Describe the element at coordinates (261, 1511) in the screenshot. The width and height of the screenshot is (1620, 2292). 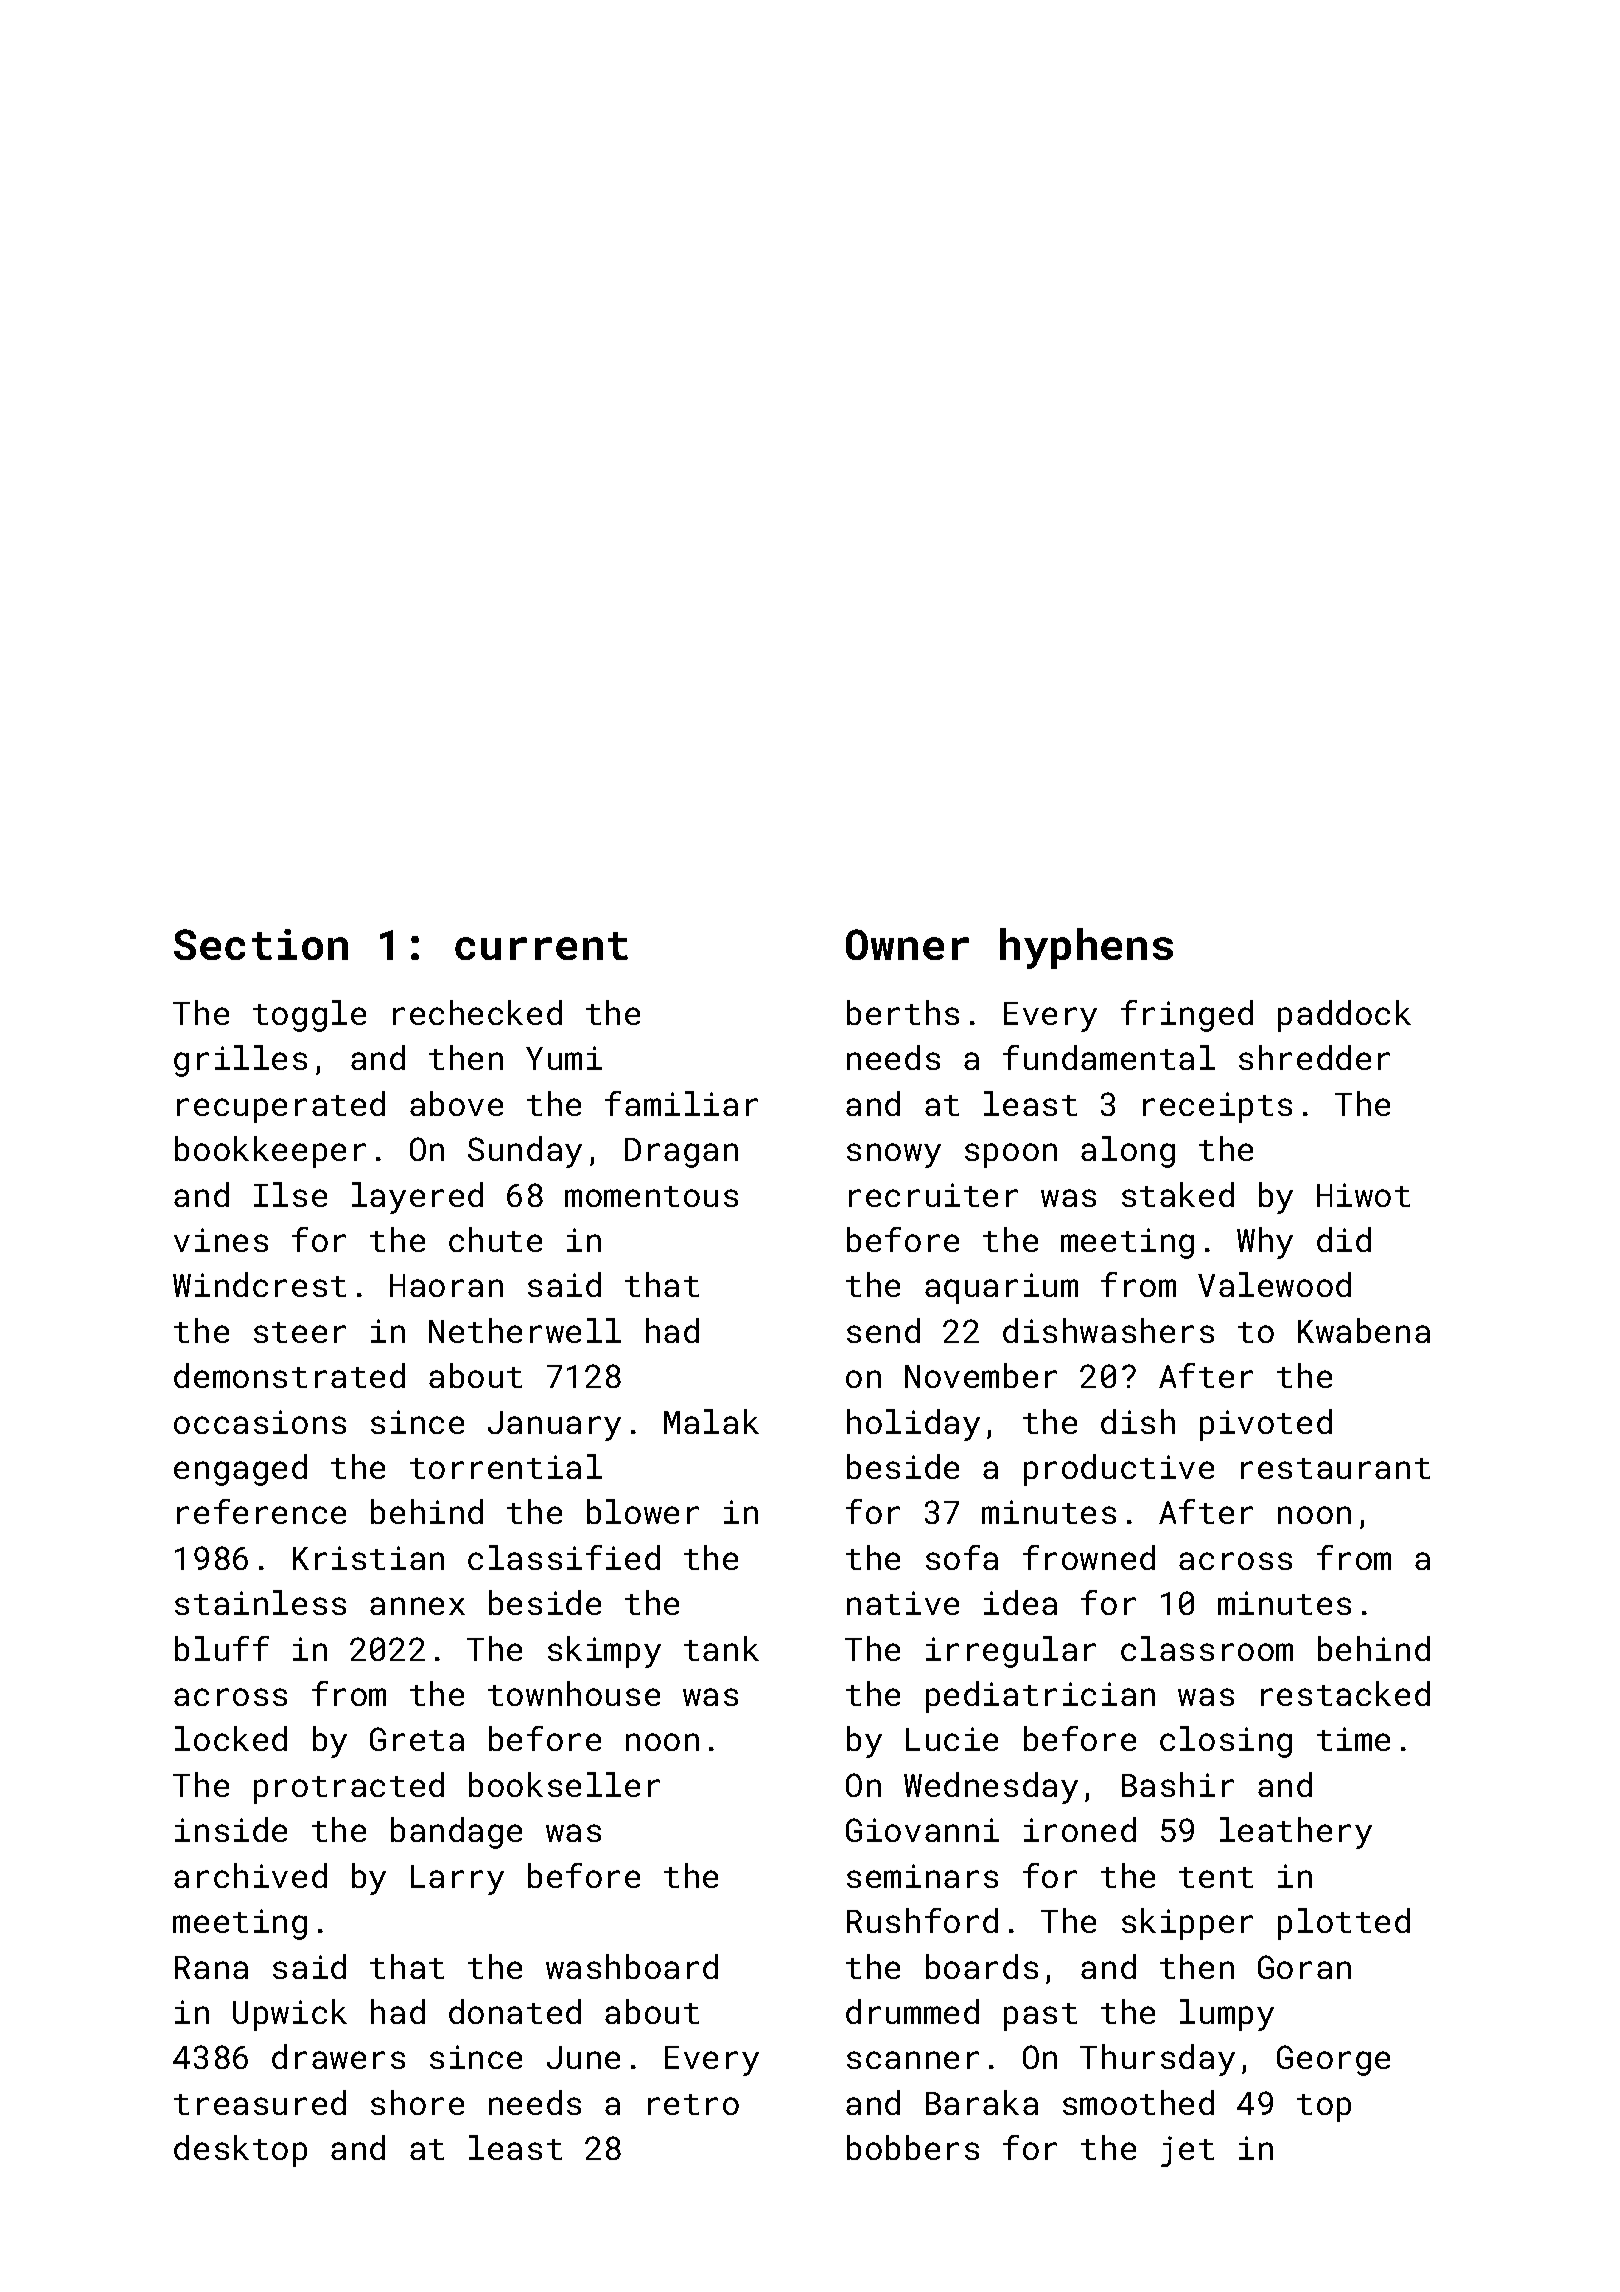
I see `reference` at that location.
